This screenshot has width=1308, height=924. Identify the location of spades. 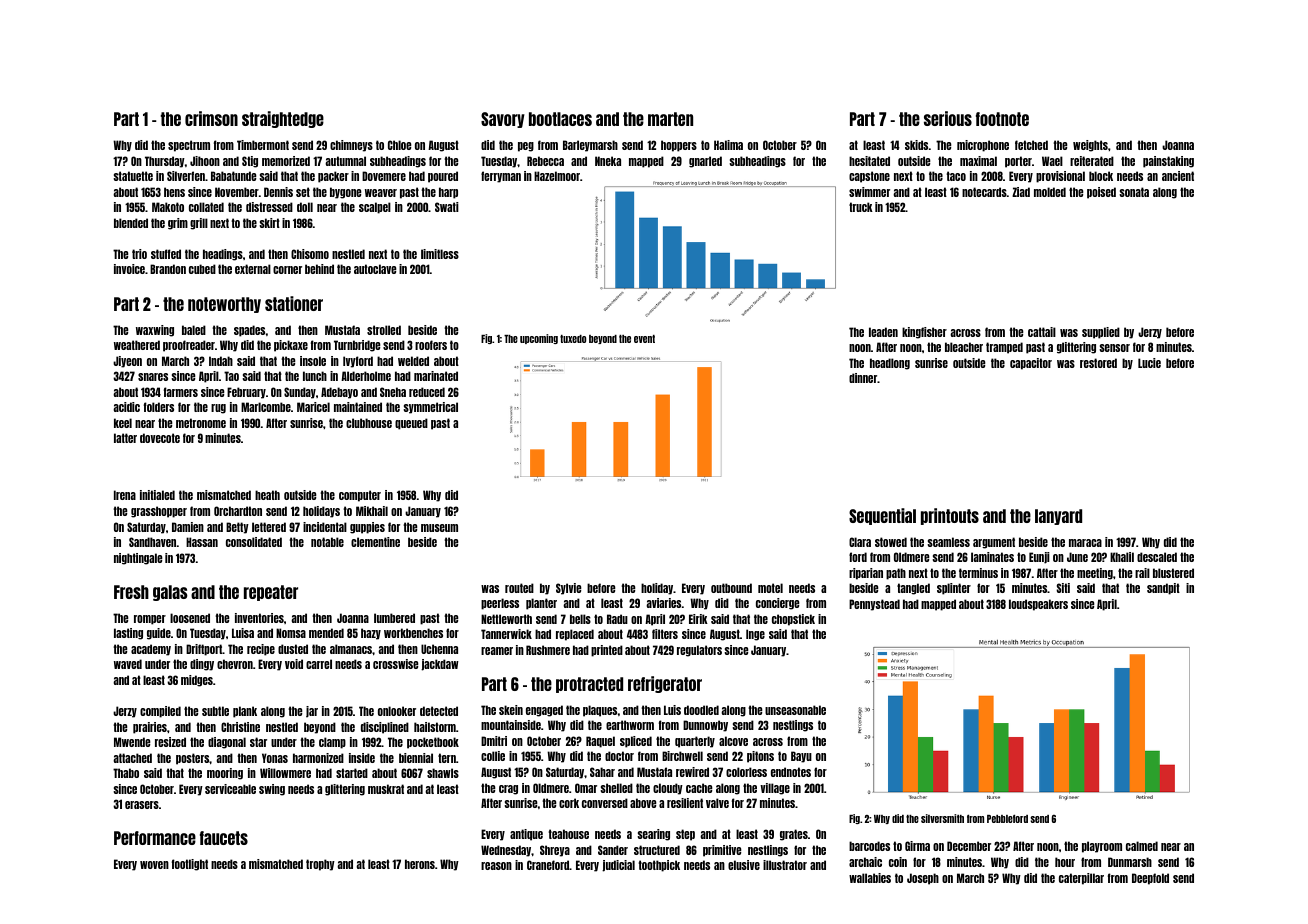
(249, 331).
